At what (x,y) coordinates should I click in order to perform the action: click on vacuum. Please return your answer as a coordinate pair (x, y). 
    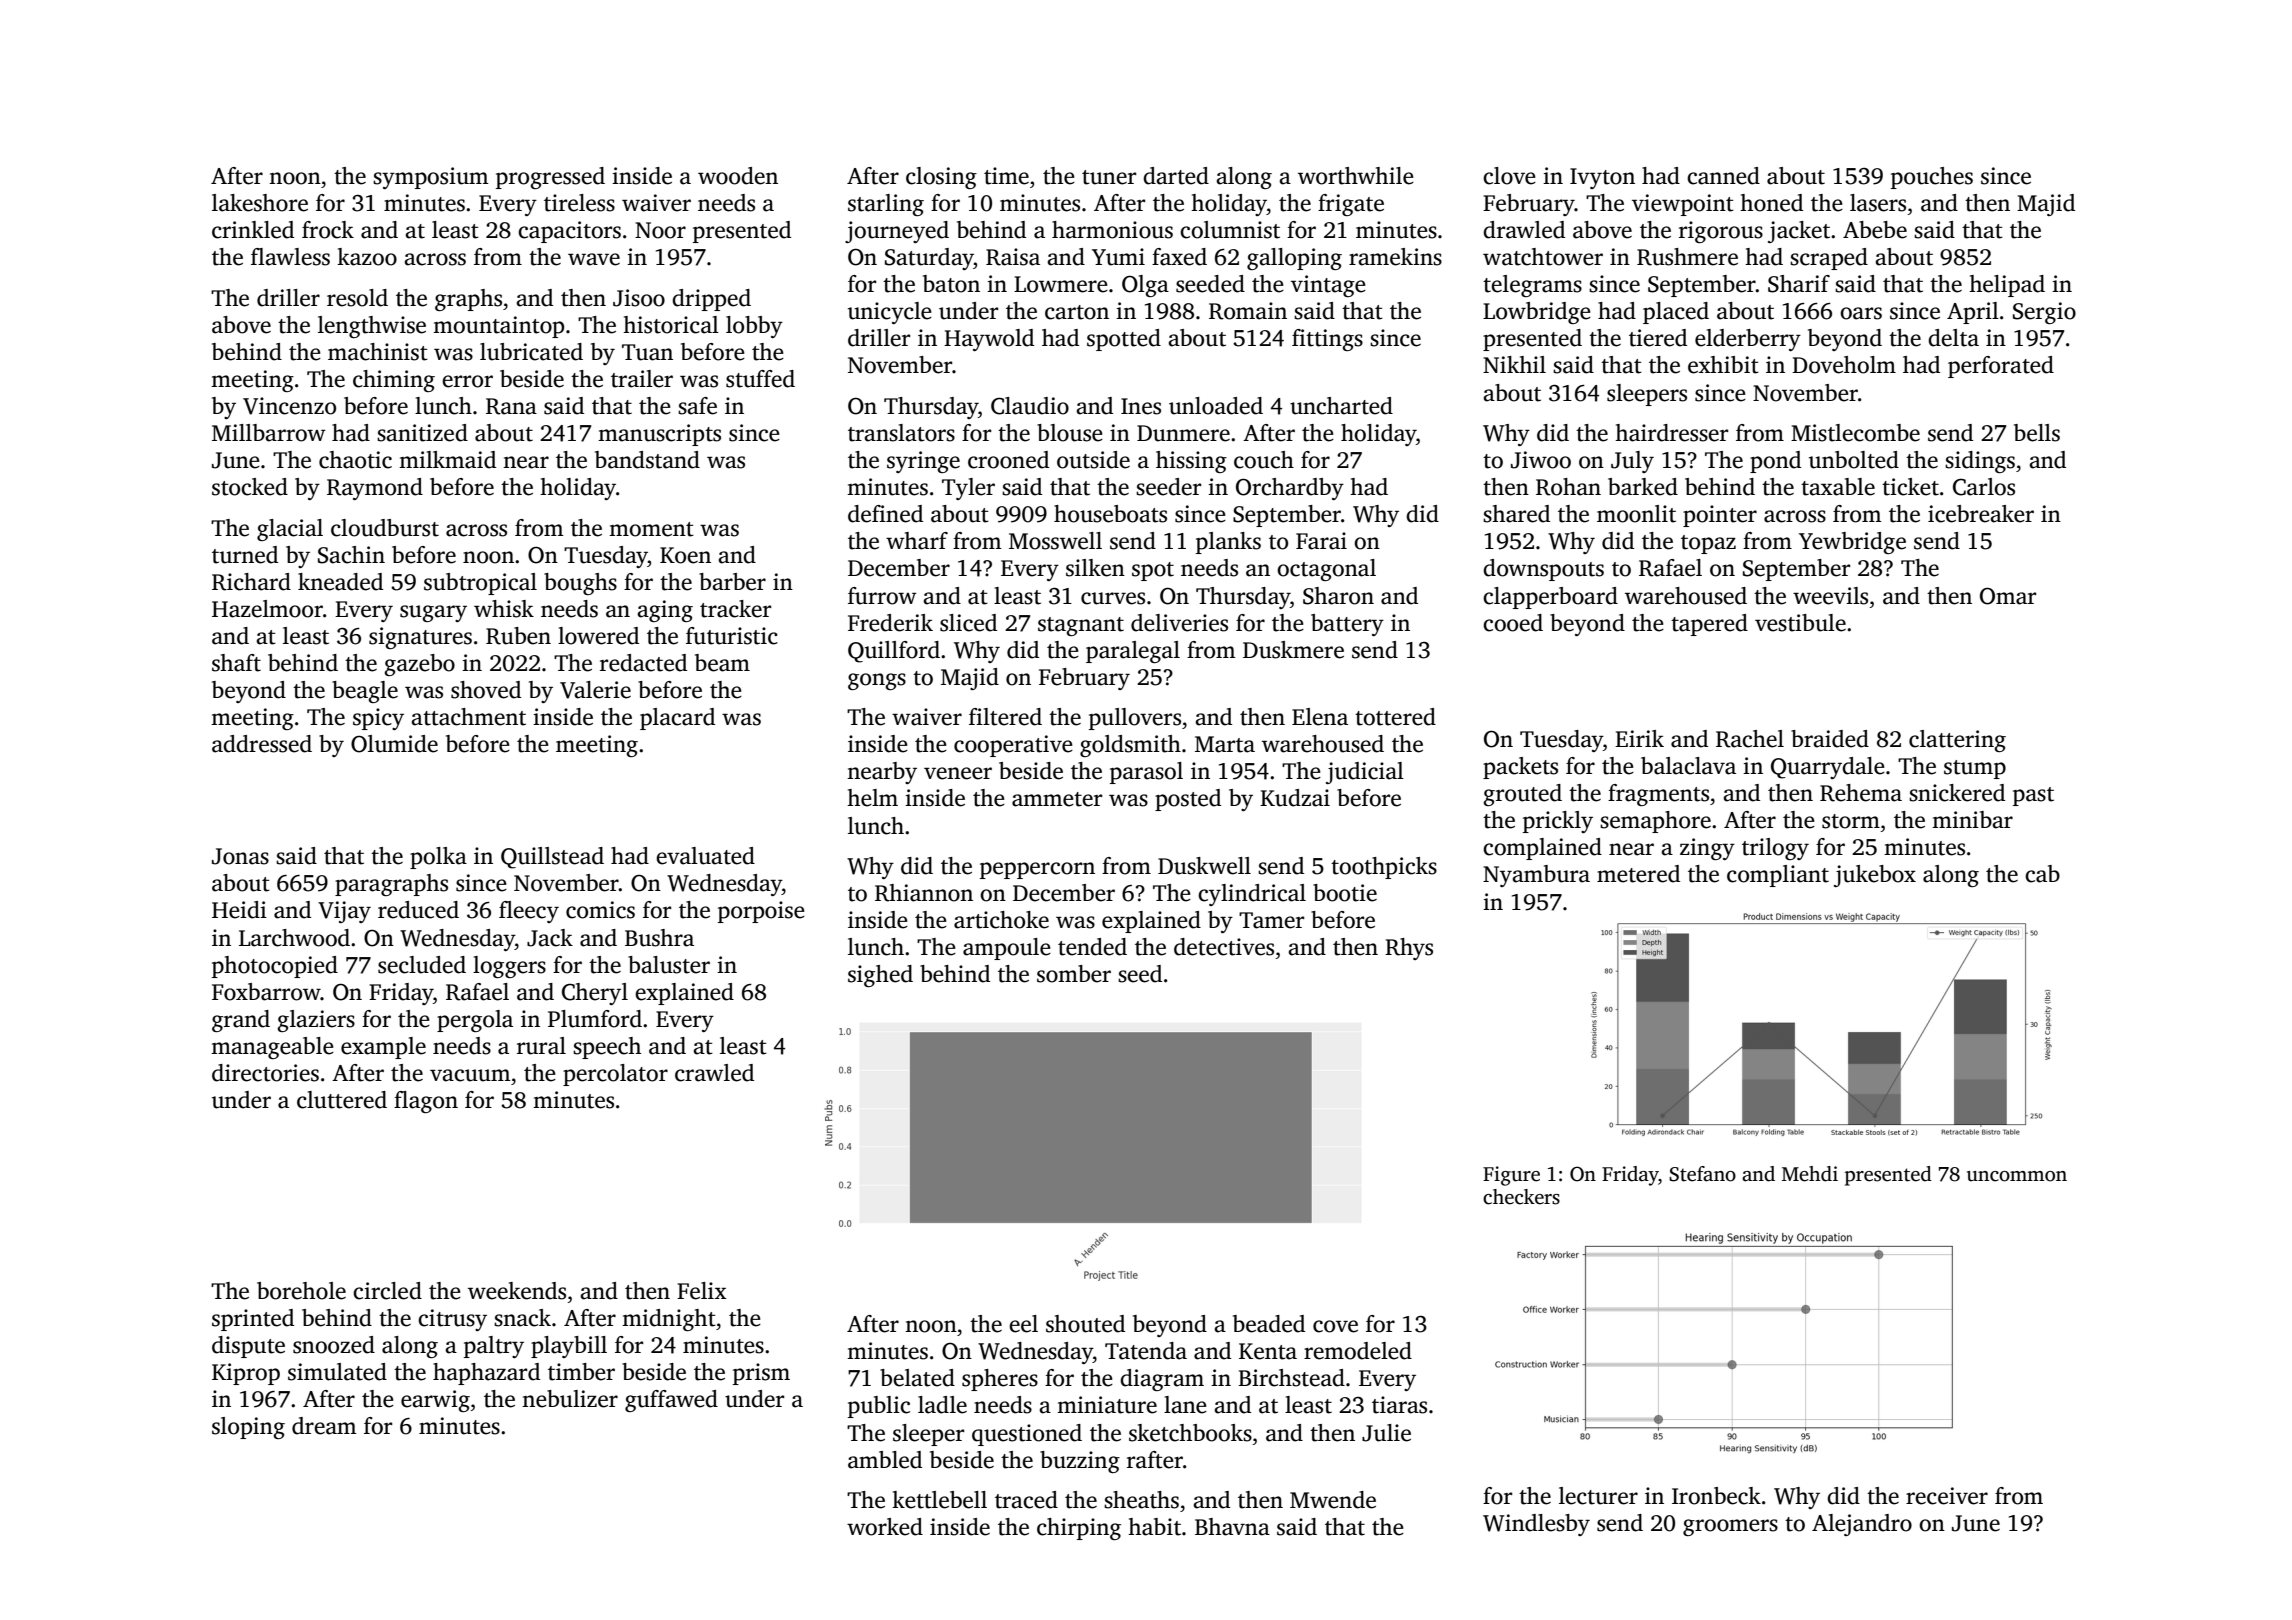
    Looking at the image, I should click on (470, 1075).
